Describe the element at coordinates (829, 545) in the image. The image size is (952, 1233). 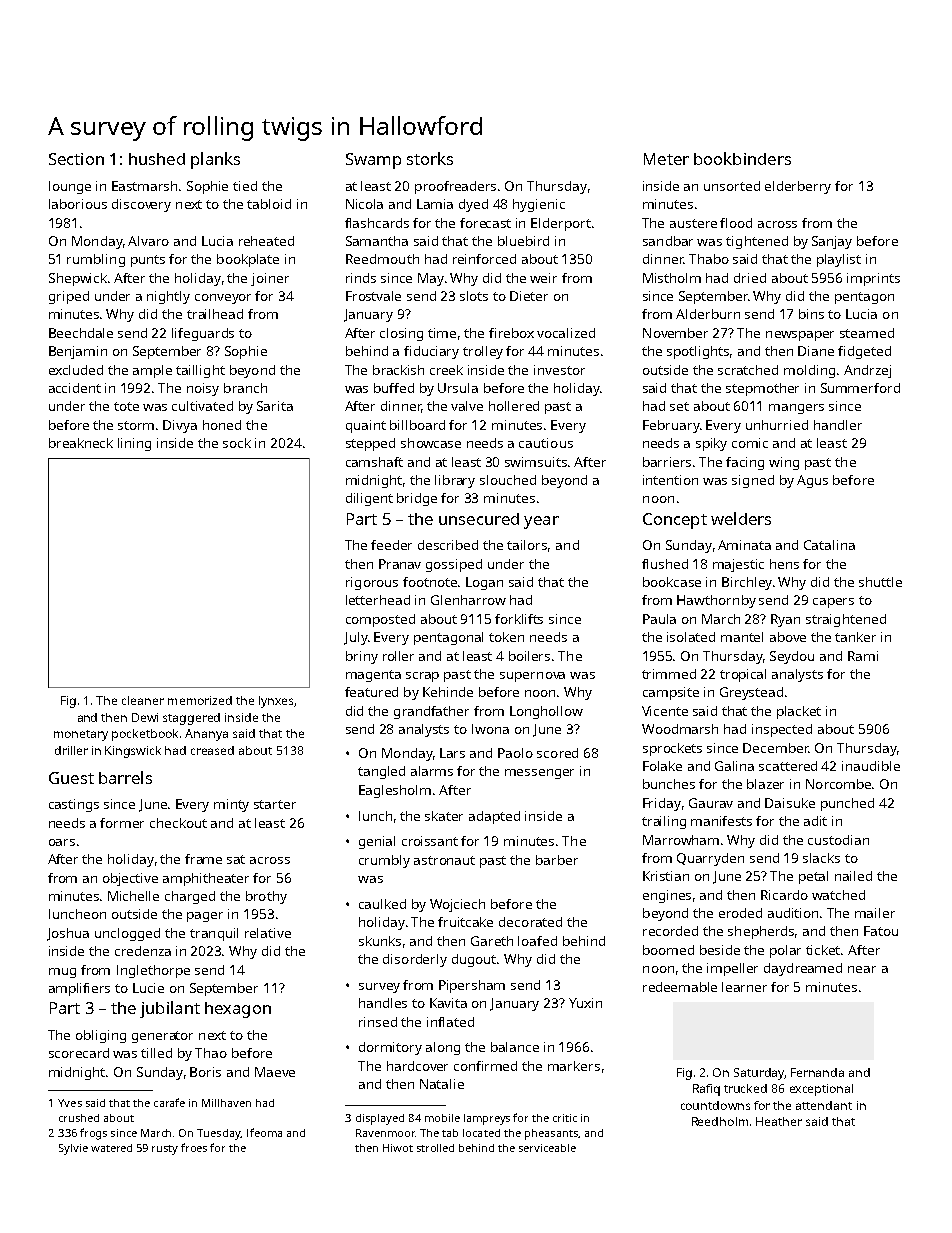
I see `Catalina` at that location.
